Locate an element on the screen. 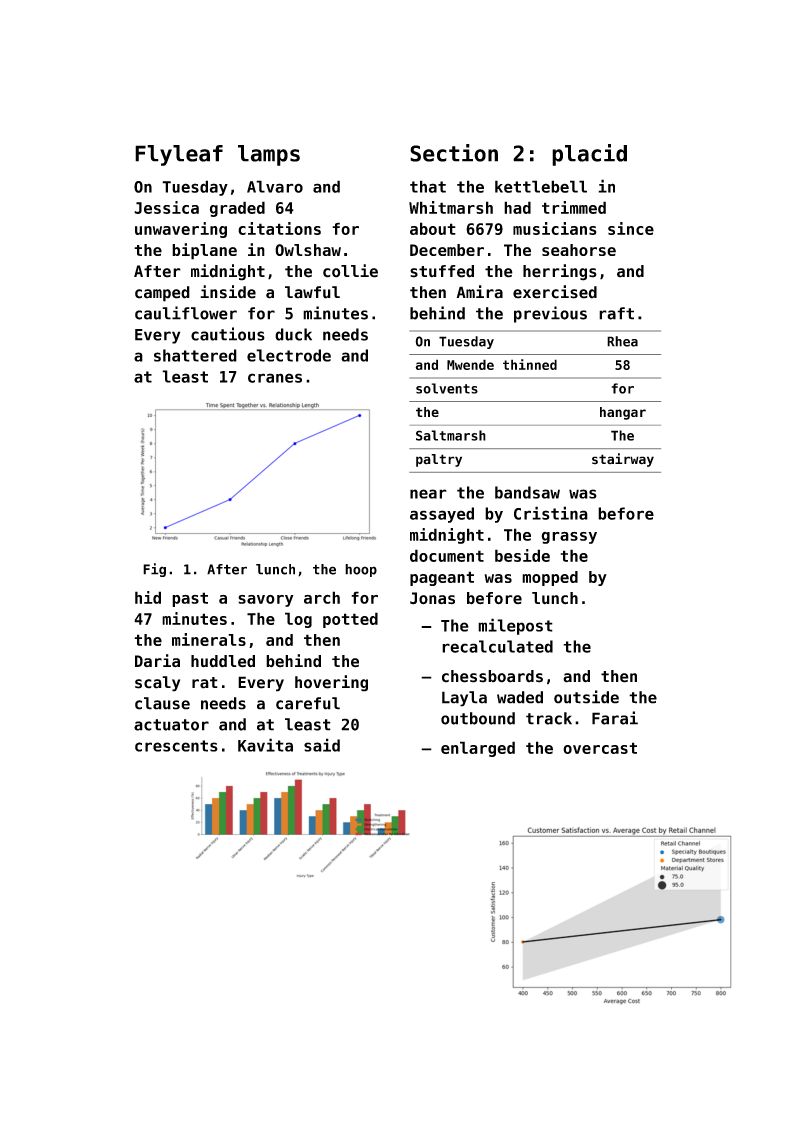 The image size is (795, 1128). cautious is located at coordinates (228, 334).
